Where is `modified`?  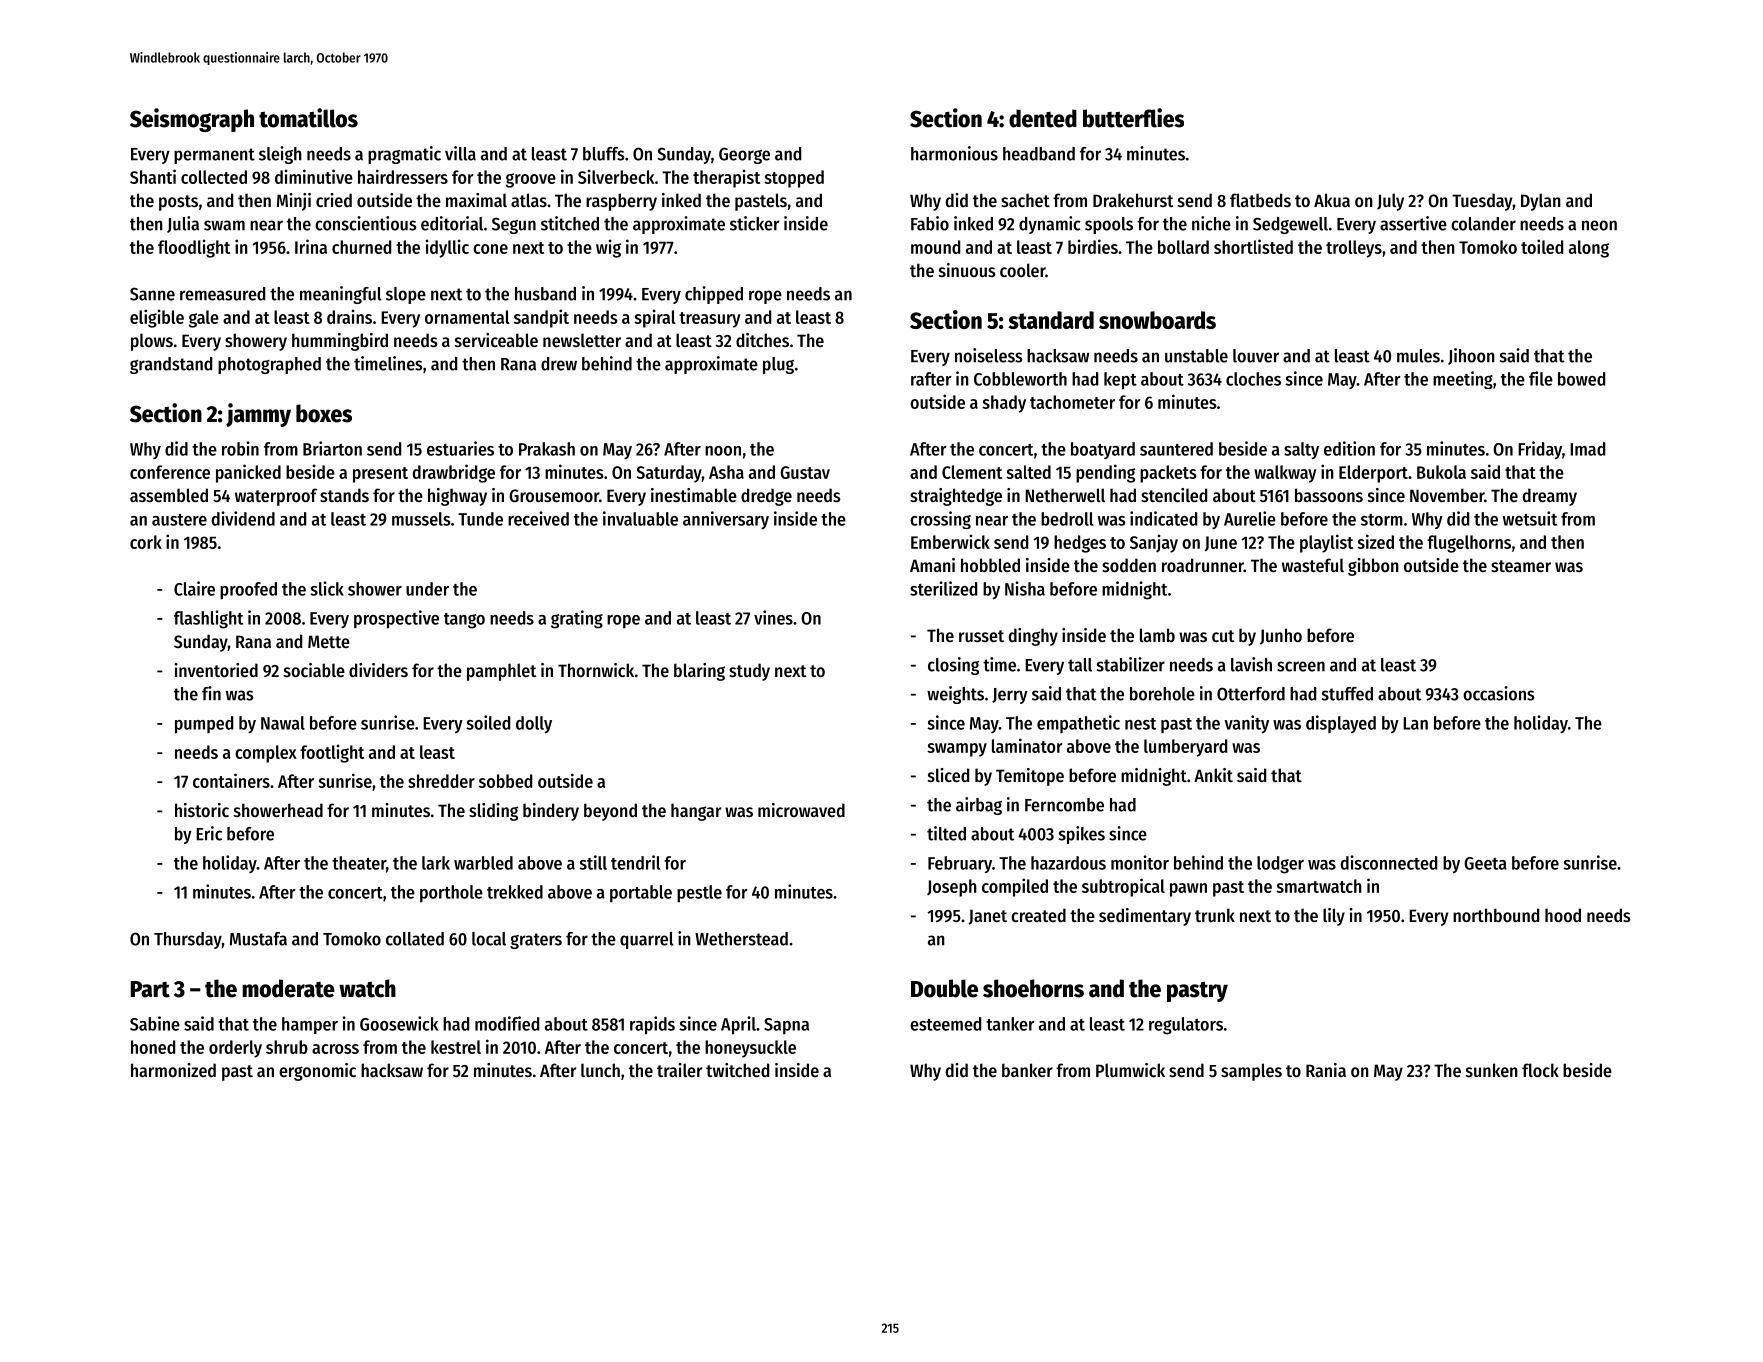
modified is located at coordinates (507, 1023).
